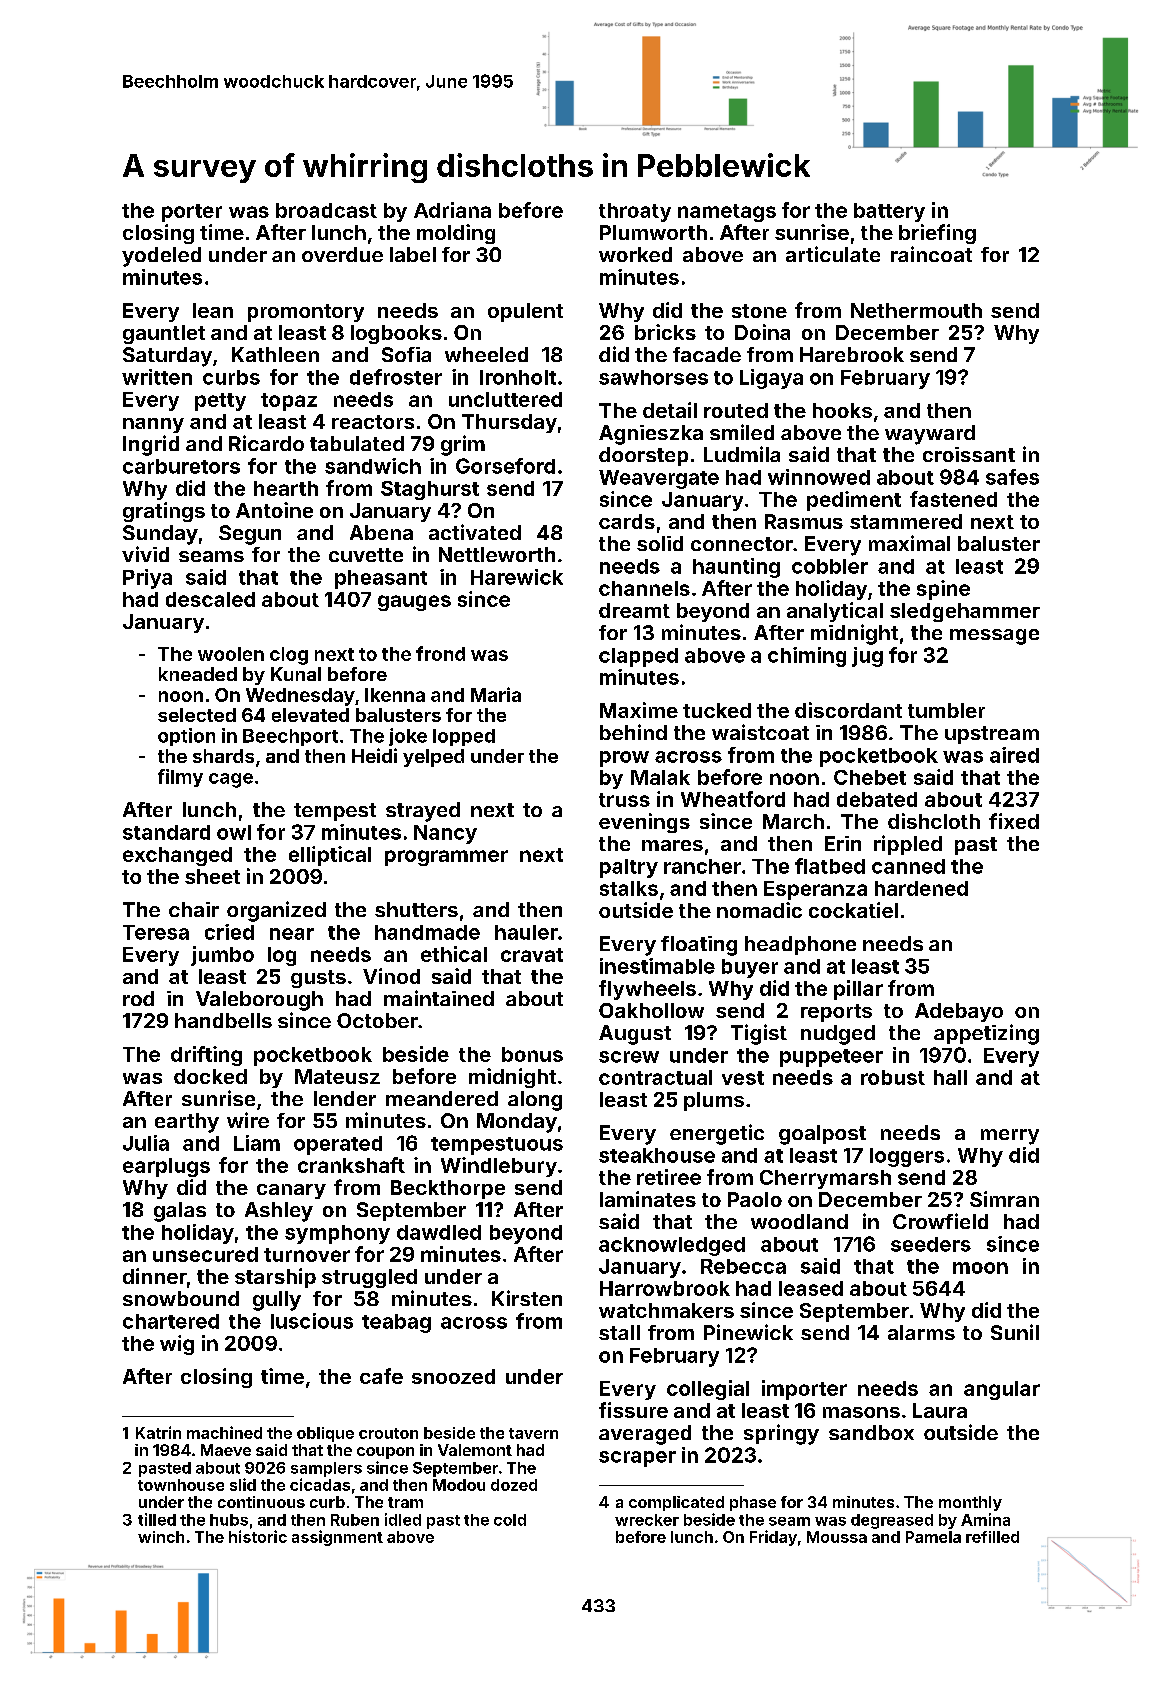  I want to click on Harewick, so click(517, 577).
